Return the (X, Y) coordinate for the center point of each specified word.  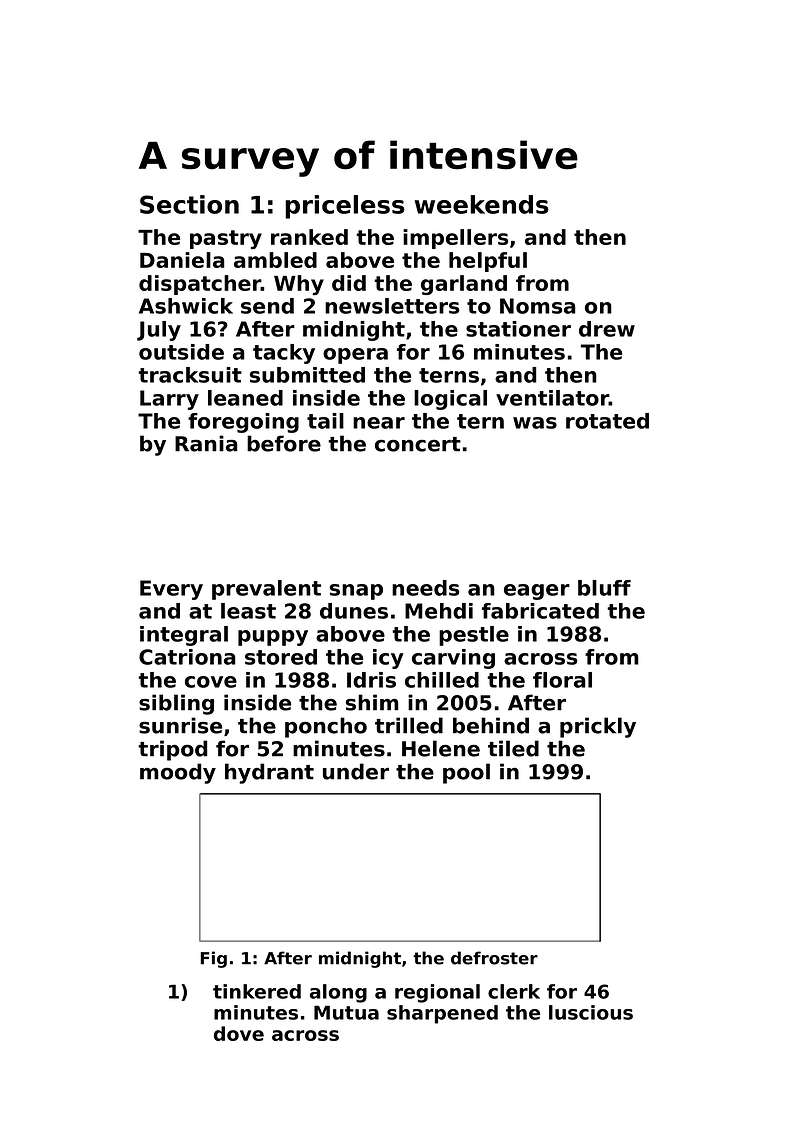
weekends (482, 204)
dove (239, 1033)
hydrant (269, 773)
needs (425, 588)
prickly (598, 727)
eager (537, 592)
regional (437, 993)
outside (181, 352)
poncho (326, 727)
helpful (488, 262)
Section (189, 204)
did (349, 283)
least (248, 611)
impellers (455, 239)
